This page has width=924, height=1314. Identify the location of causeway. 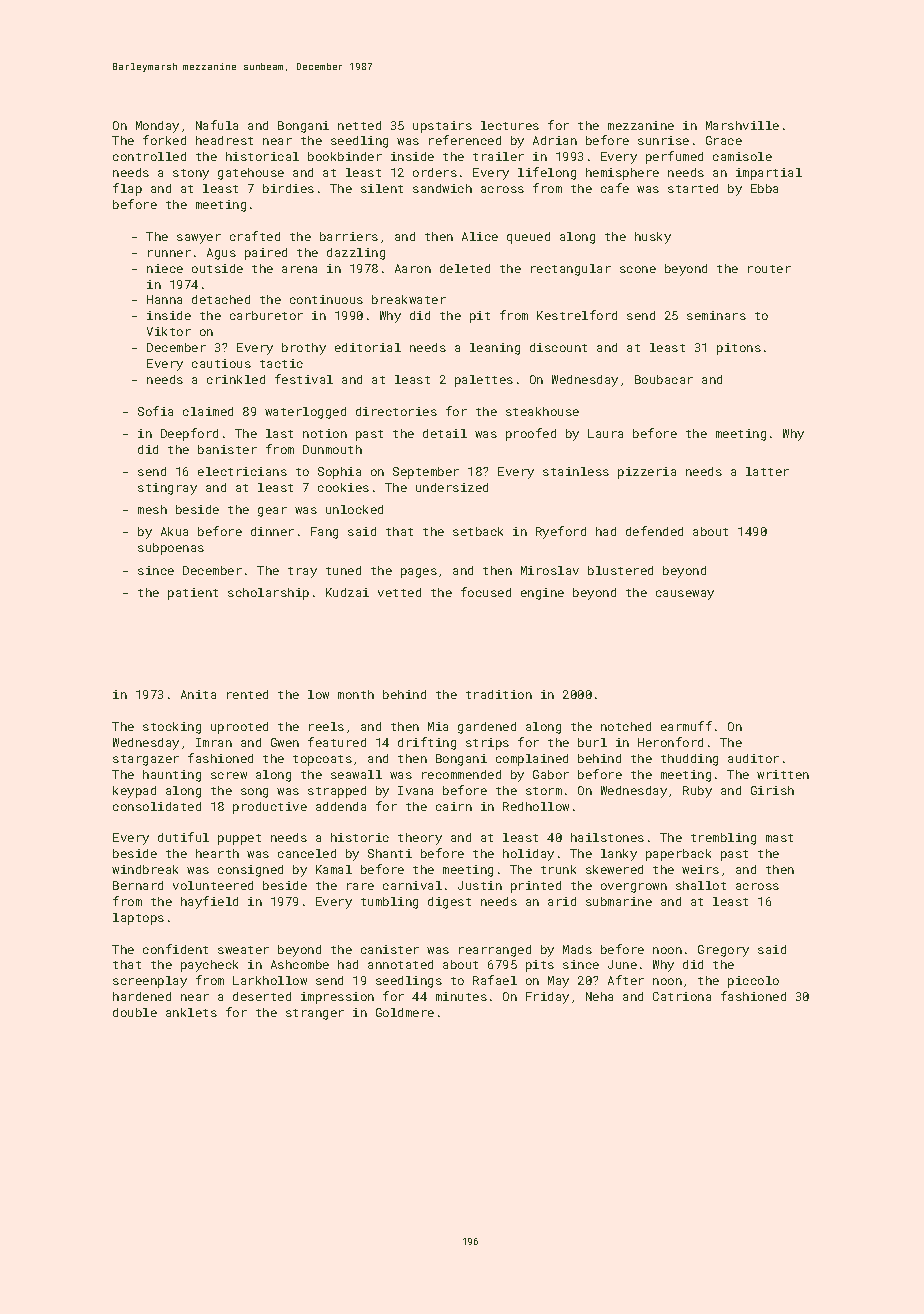
(685, 595).
